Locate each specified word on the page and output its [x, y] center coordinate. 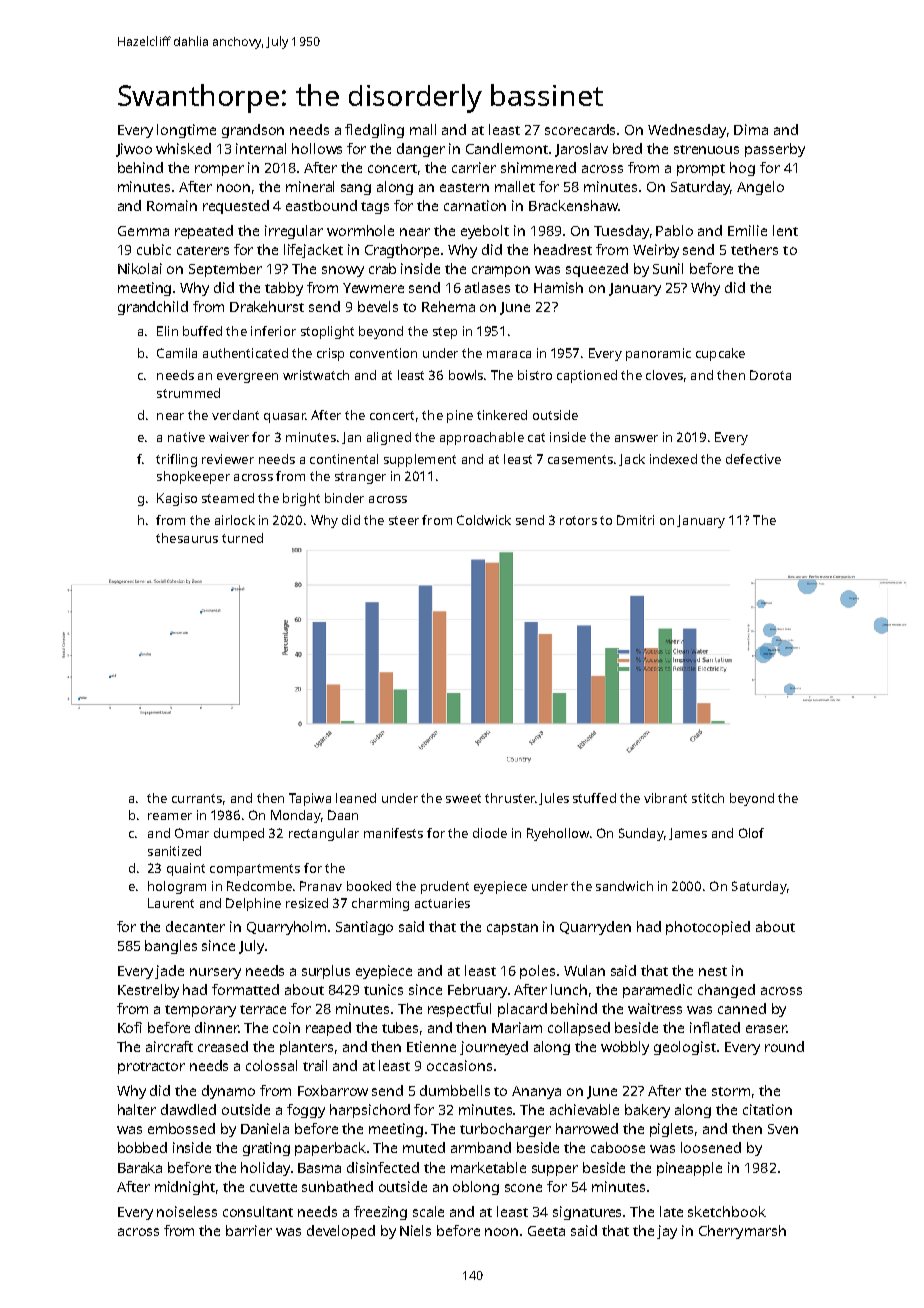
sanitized [174, 851]
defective [753, 459]
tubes [400, 1027]
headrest [563, 249]
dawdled [188, 1109]
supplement [420, 460]
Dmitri [635, 520]
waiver [229, 437]
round [784, 1046]
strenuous [706, 149]
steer [404, 520]
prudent [445, 887]
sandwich [624, 886]
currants [197, 798]
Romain [172, 205]
